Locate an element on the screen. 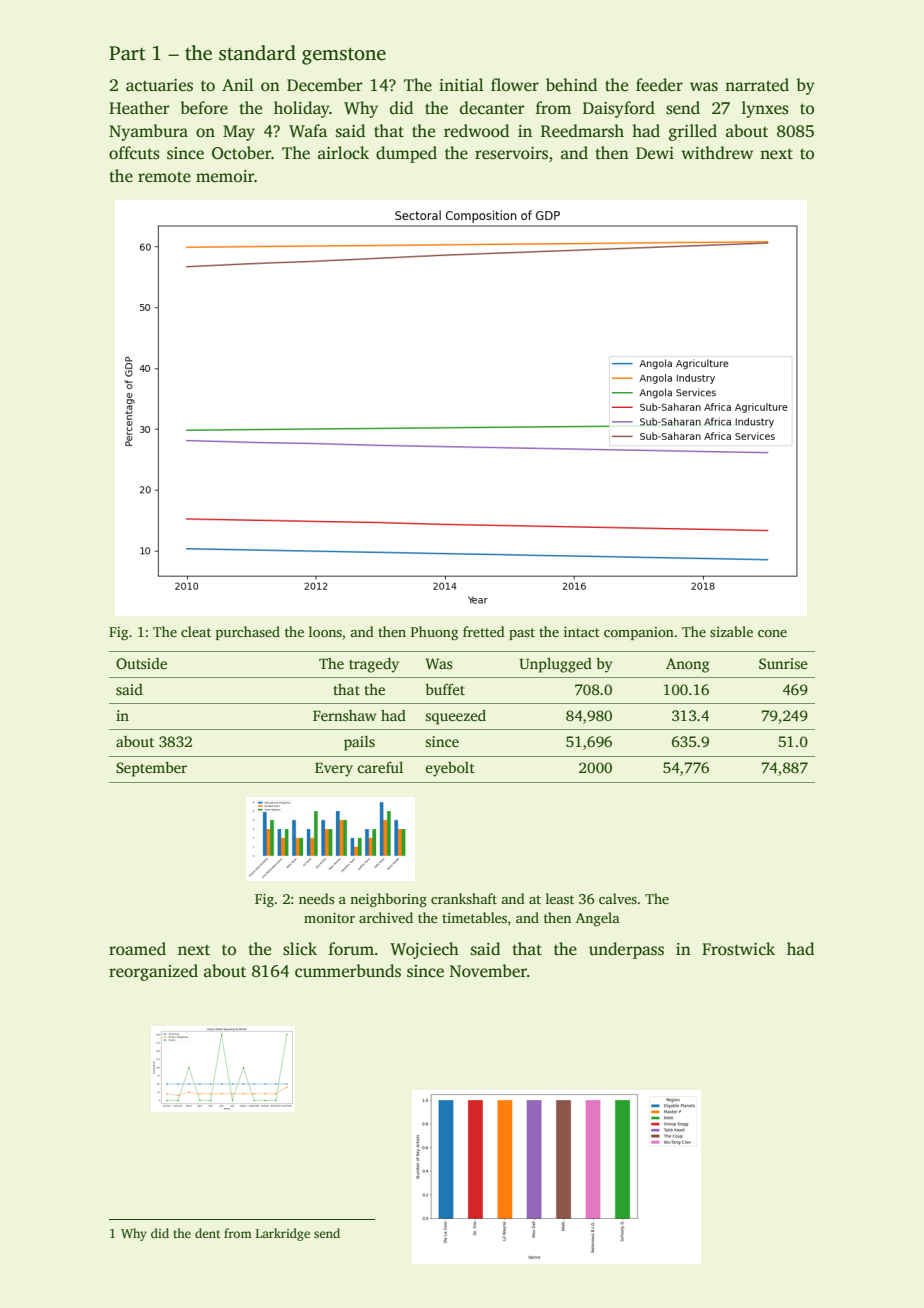  fretted is located at coordinates (484, 631).
